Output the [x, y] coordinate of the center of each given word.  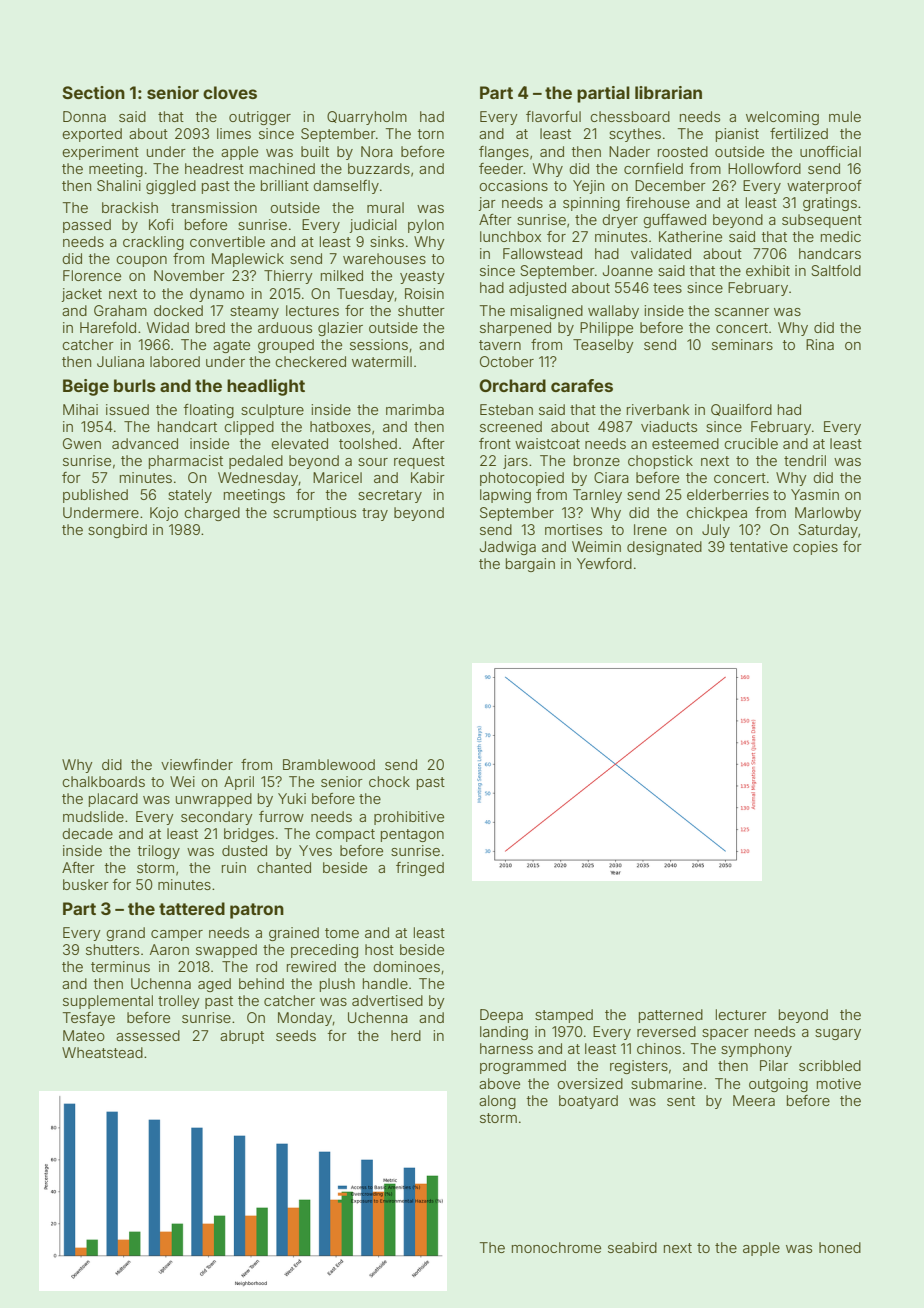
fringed [420, 869]
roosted [683, 151]
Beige [86, 387]
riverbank [658, 409]
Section [93, 92]
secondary [217, 818]
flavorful [553, 116]
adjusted [537, 289]
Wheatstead [102, 1052]
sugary [838, 1034]
